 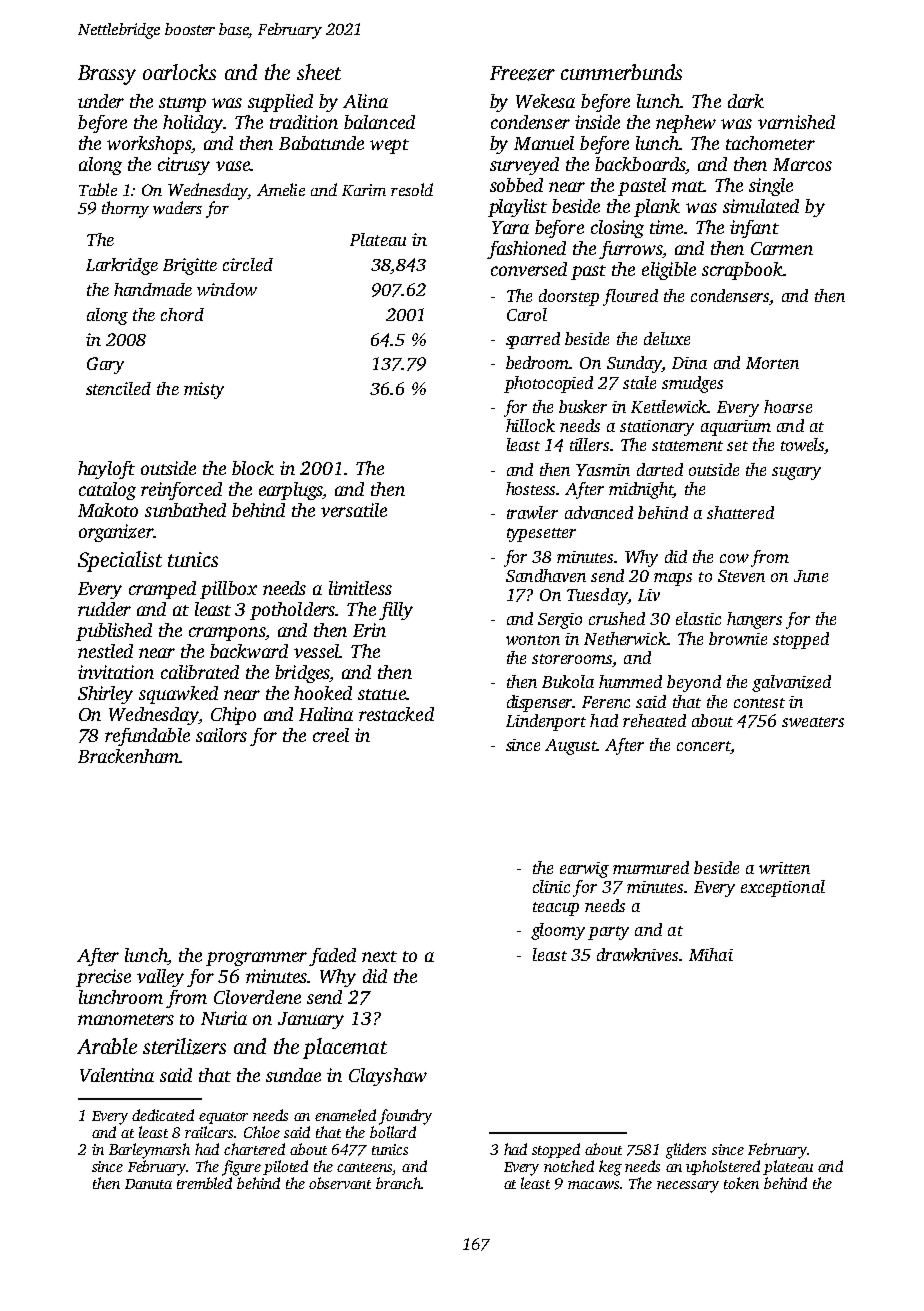 I want to click on contest, so click(x=759, y=703).
